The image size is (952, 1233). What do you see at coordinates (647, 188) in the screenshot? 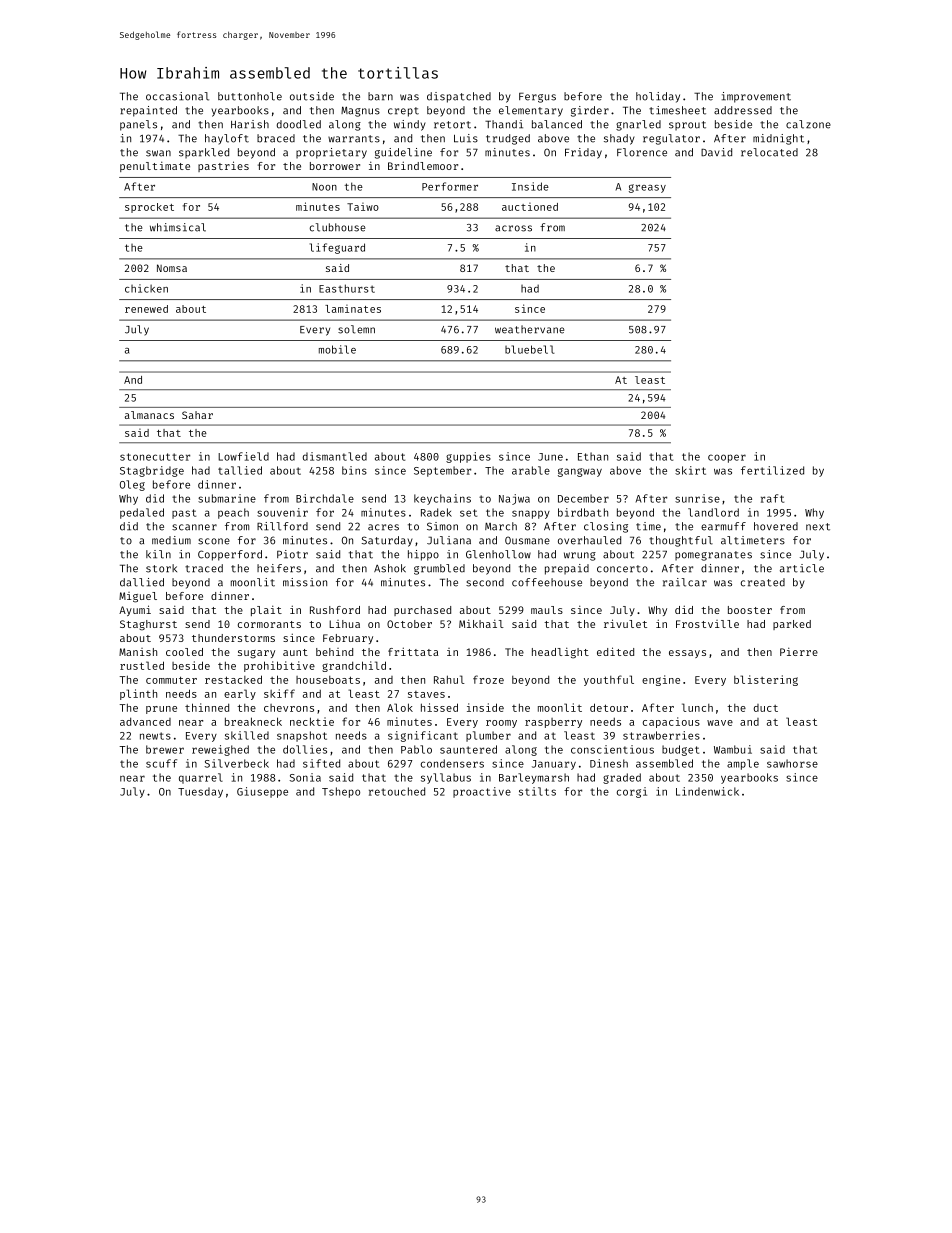
I see `greasy` at bounding box center [647, 188].
